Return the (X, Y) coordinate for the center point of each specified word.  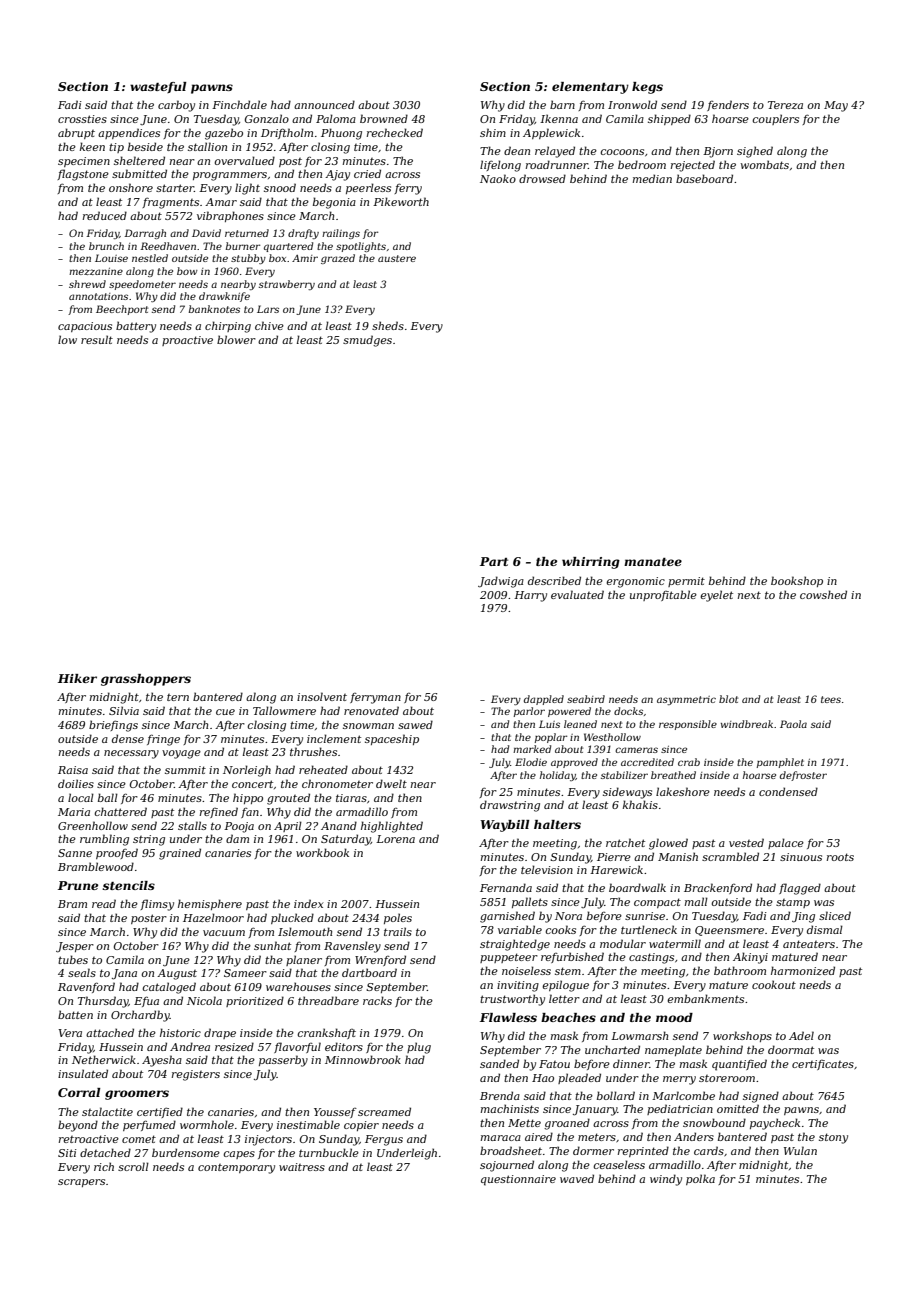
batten (75, 1014)
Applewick (551, 133)
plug (419, 1048)
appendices (129, 133)
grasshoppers (146, 680)
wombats (765, 164)
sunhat (272, 945)
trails (398, 931)
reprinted (643, 1151)
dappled (544, 700)
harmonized (803, 970)
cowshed (823, 594)
